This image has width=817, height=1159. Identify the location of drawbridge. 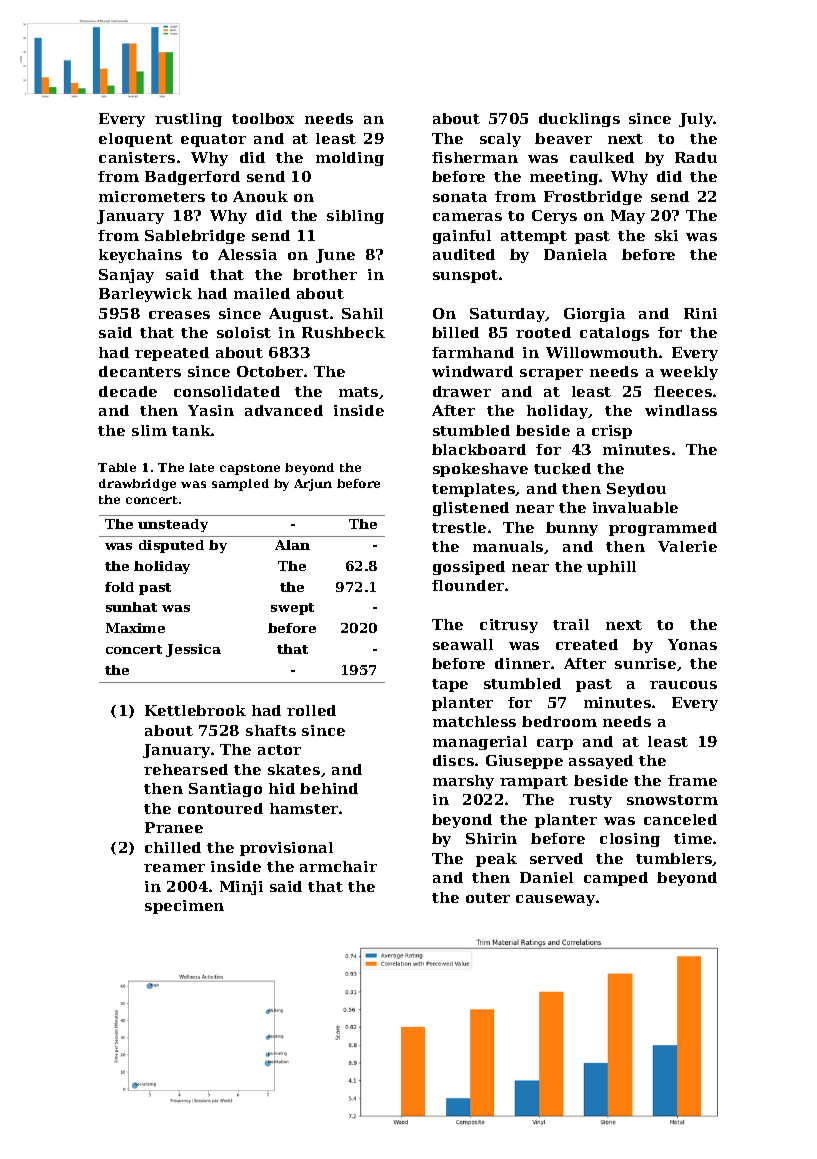
(137, 485).
